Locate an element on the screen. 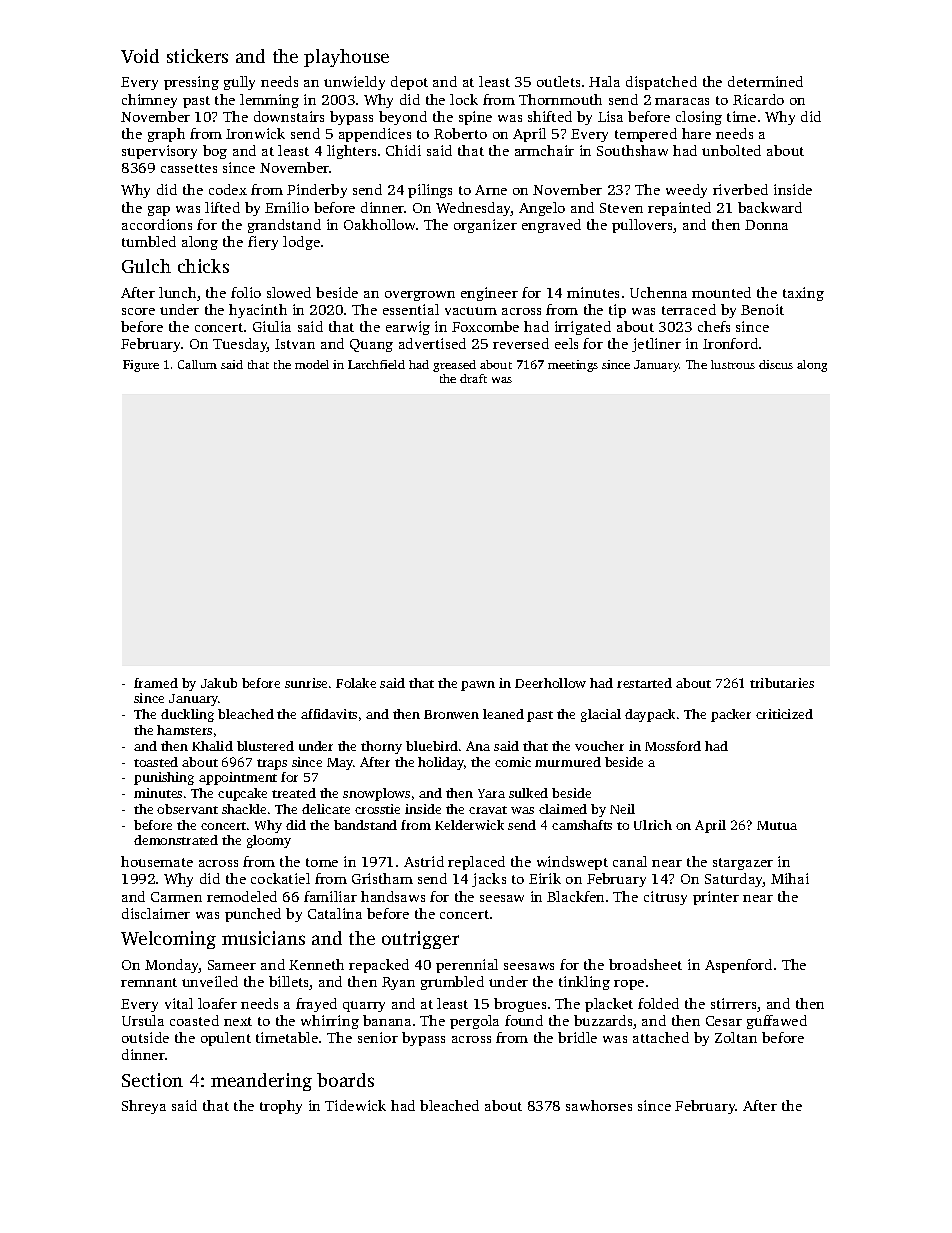 Image resolution: width=952 pixels, height=1233 pixels. trophy is located at coordinates (281, 1107).
